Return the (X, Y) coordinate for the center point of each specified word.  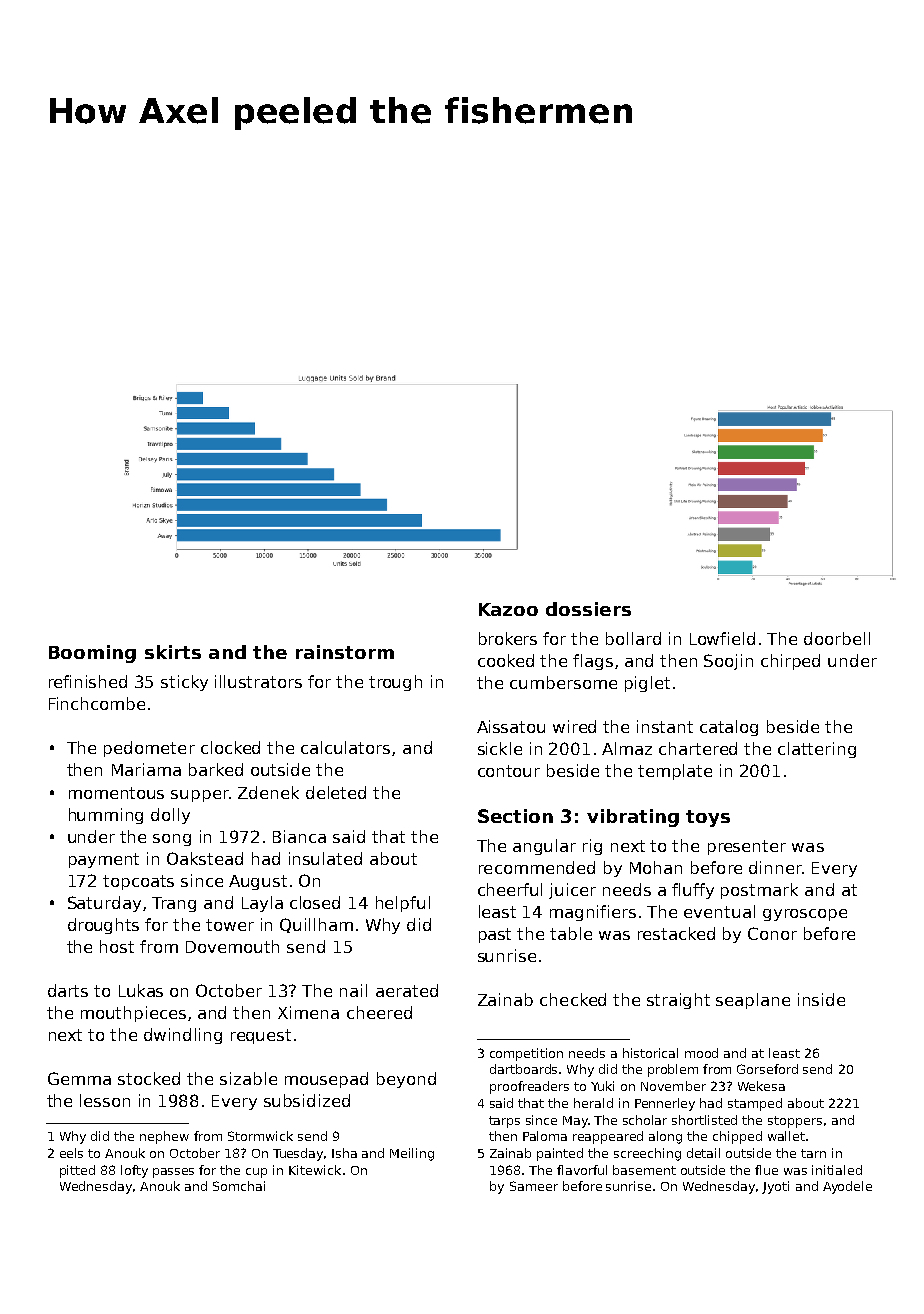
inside (821, 999)
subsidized (307, 1100)
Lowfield (722, 638)
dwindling (183, 1036)
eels (71, 1153)
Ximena (308, 1012)
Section (515, 816)
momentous (116, 793)
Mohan (656, 867)
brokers (508, 638)
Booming (92, 654)
